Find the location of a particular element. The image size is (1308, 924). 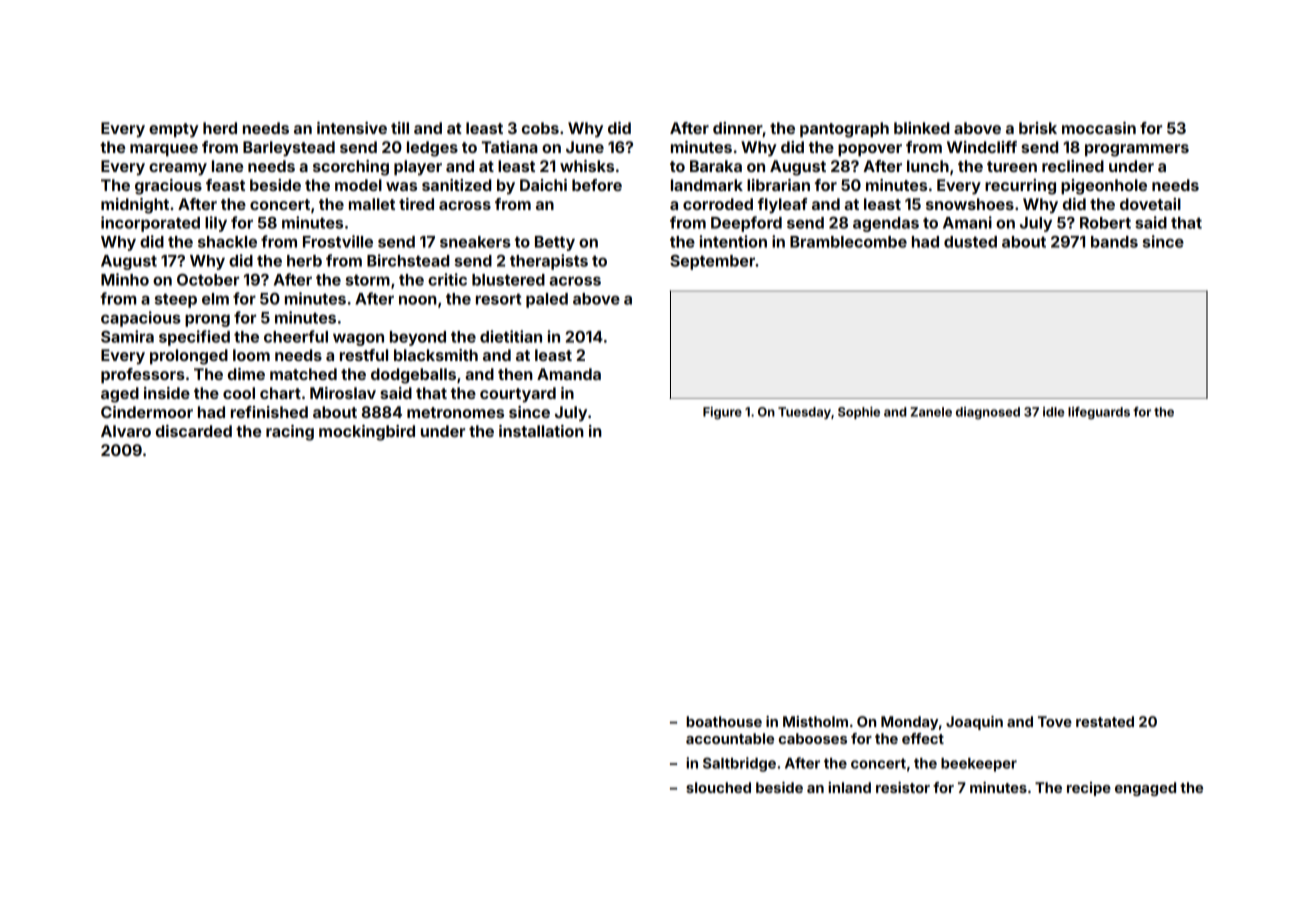

Tuesday is located at coordinates (804, 413).
